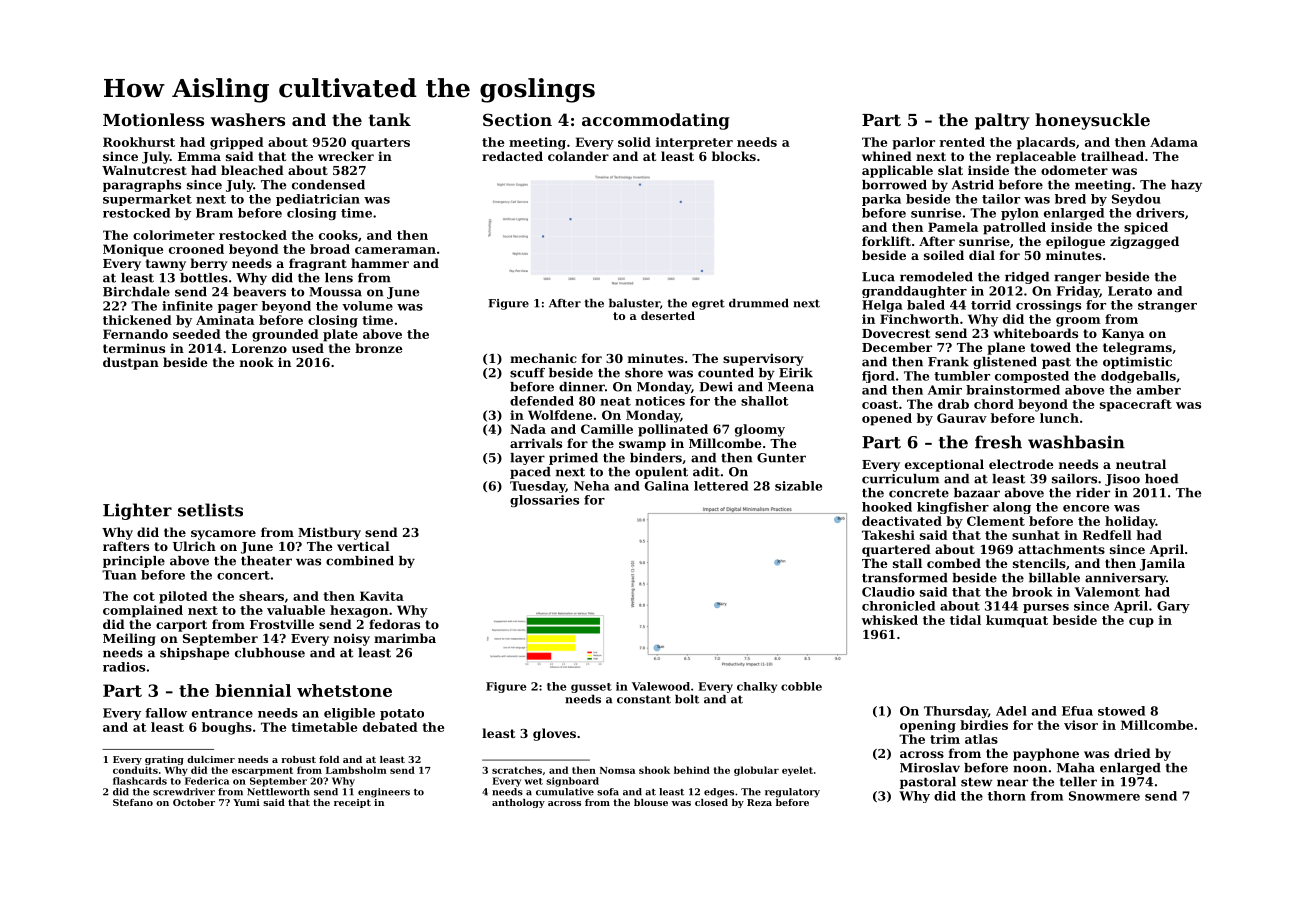  Describe the element at coordinates (878, 277) in the screenshot. I see `Luca` at that location.
